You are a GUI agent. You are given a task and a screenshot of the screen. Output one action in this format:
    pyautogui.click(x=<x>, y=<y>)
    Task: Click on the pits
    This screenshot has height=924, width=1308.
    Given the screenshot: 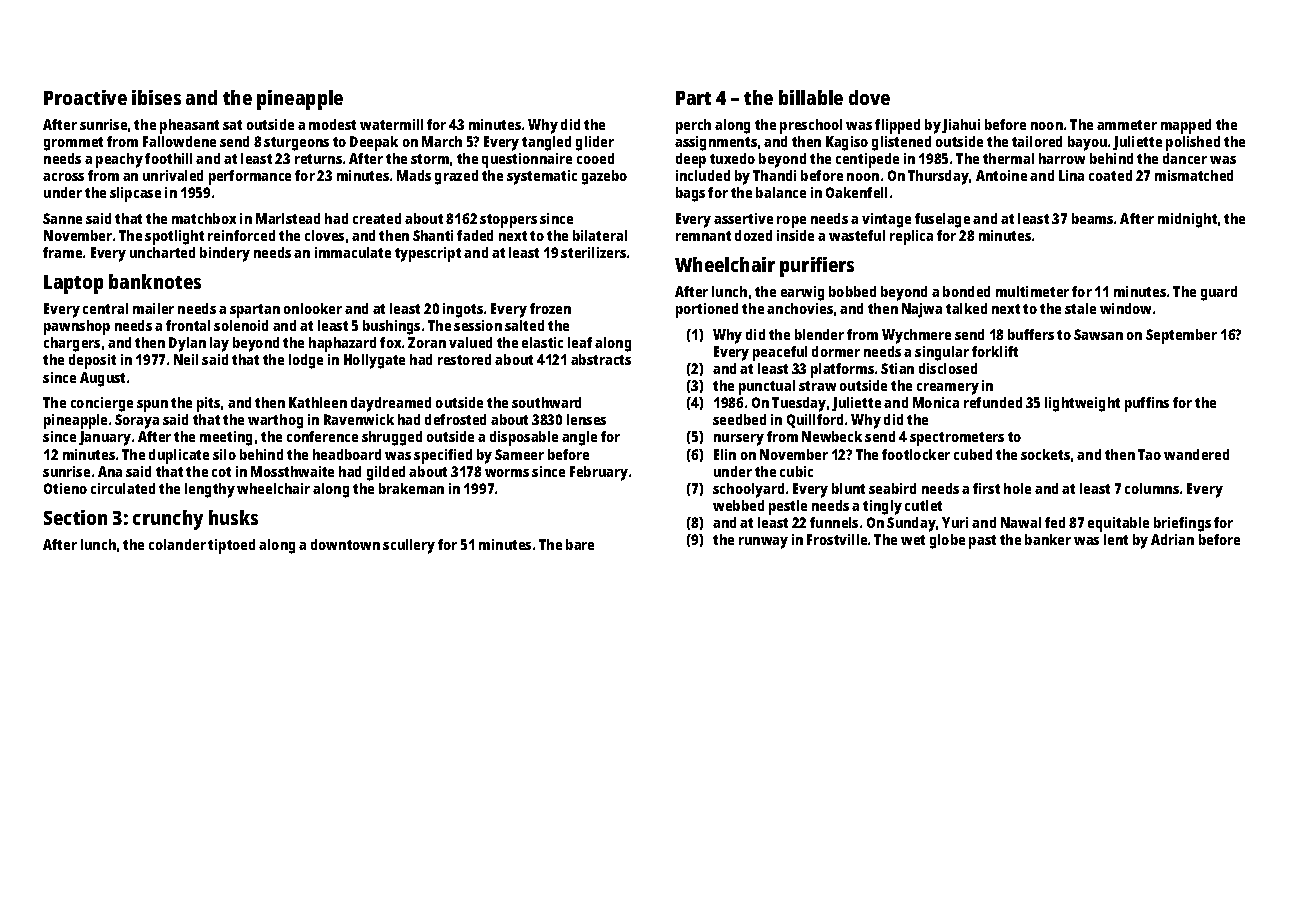 What is the action you would take?
    pyautogui.click(x=208, y=404)
